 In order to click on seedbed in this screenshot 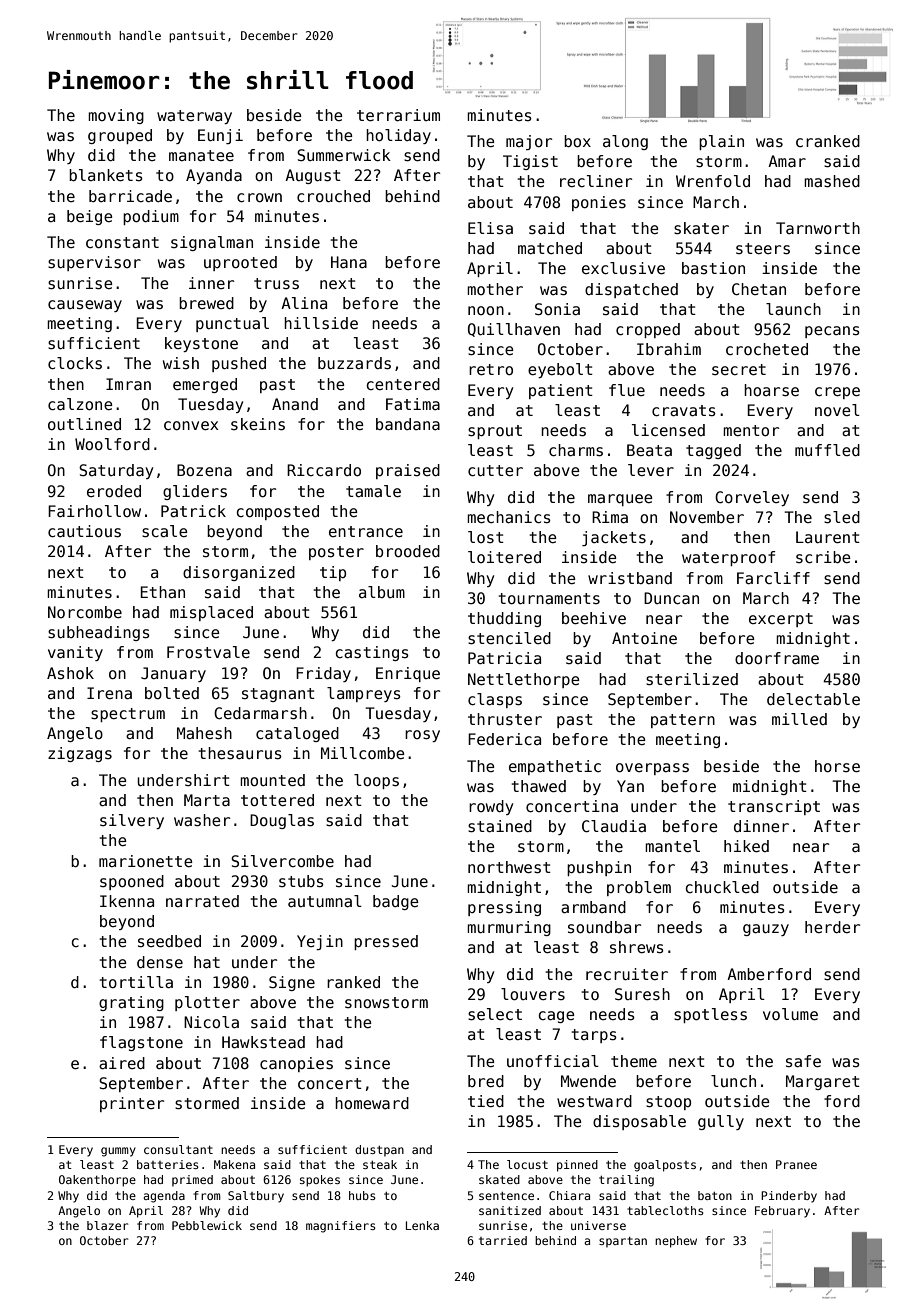, I will do `click(169, 941)`.
